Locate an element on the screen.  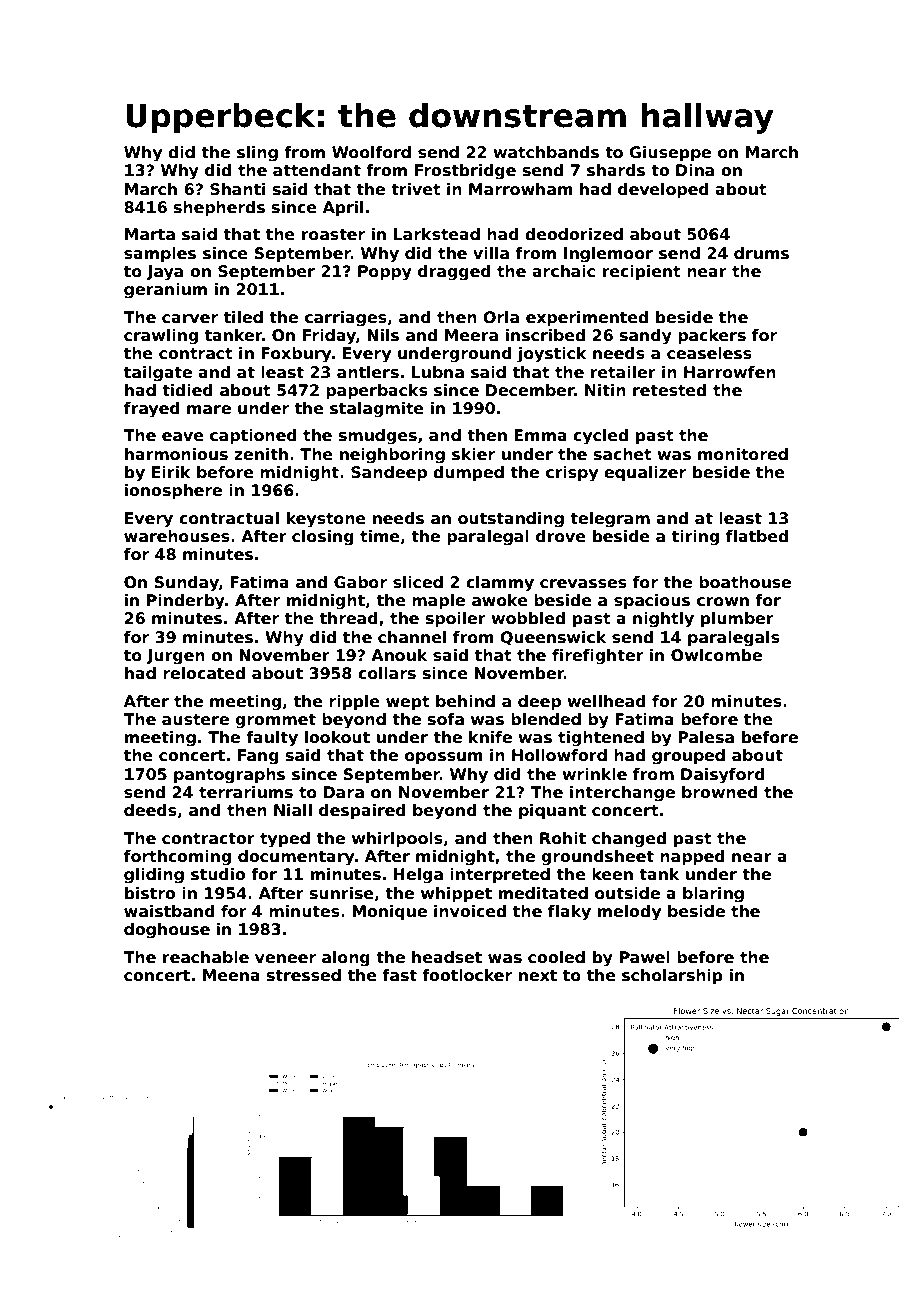
along is located at coordinates (346, 959).
